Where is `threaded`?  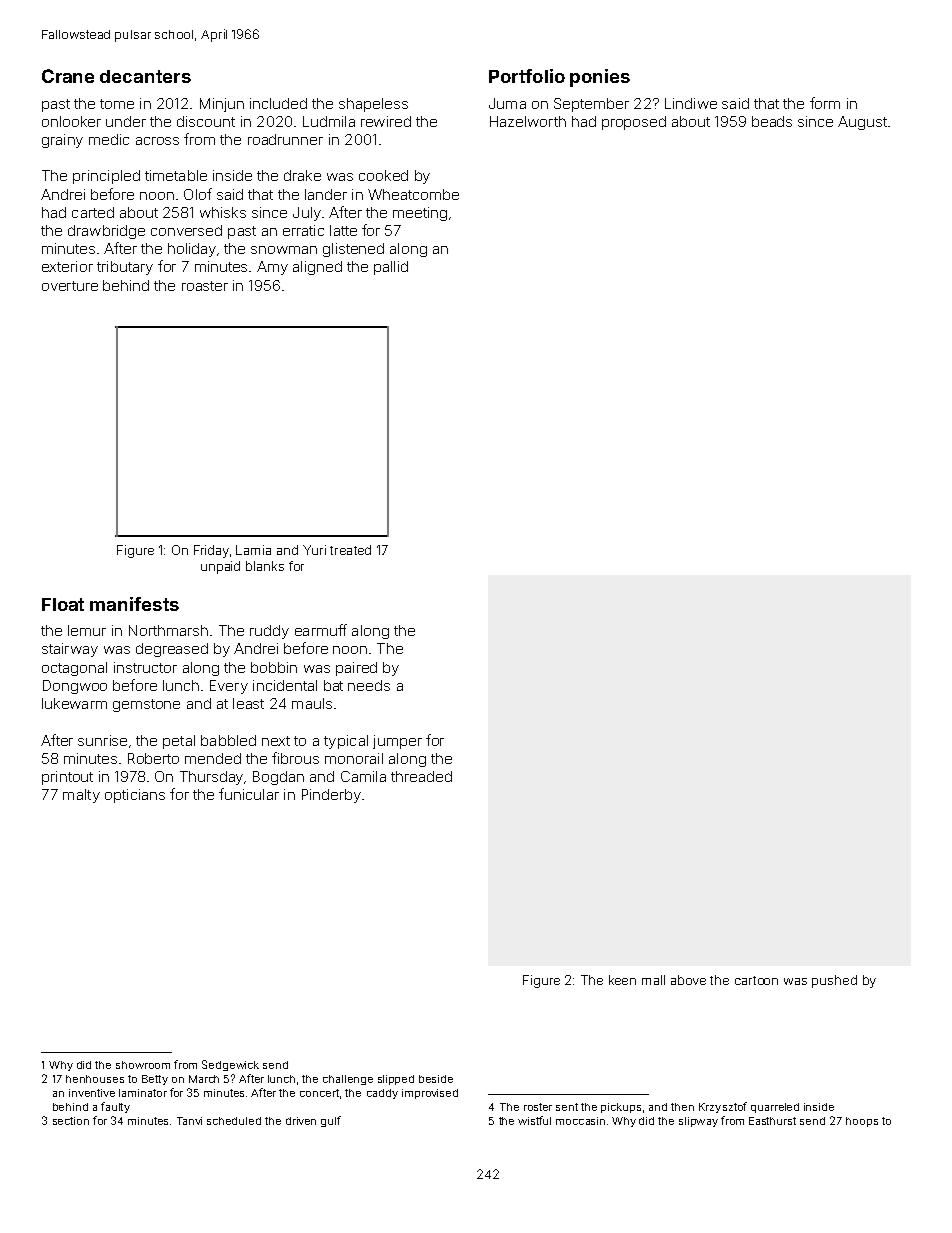 threaded is located at coordinates (421, 776).
